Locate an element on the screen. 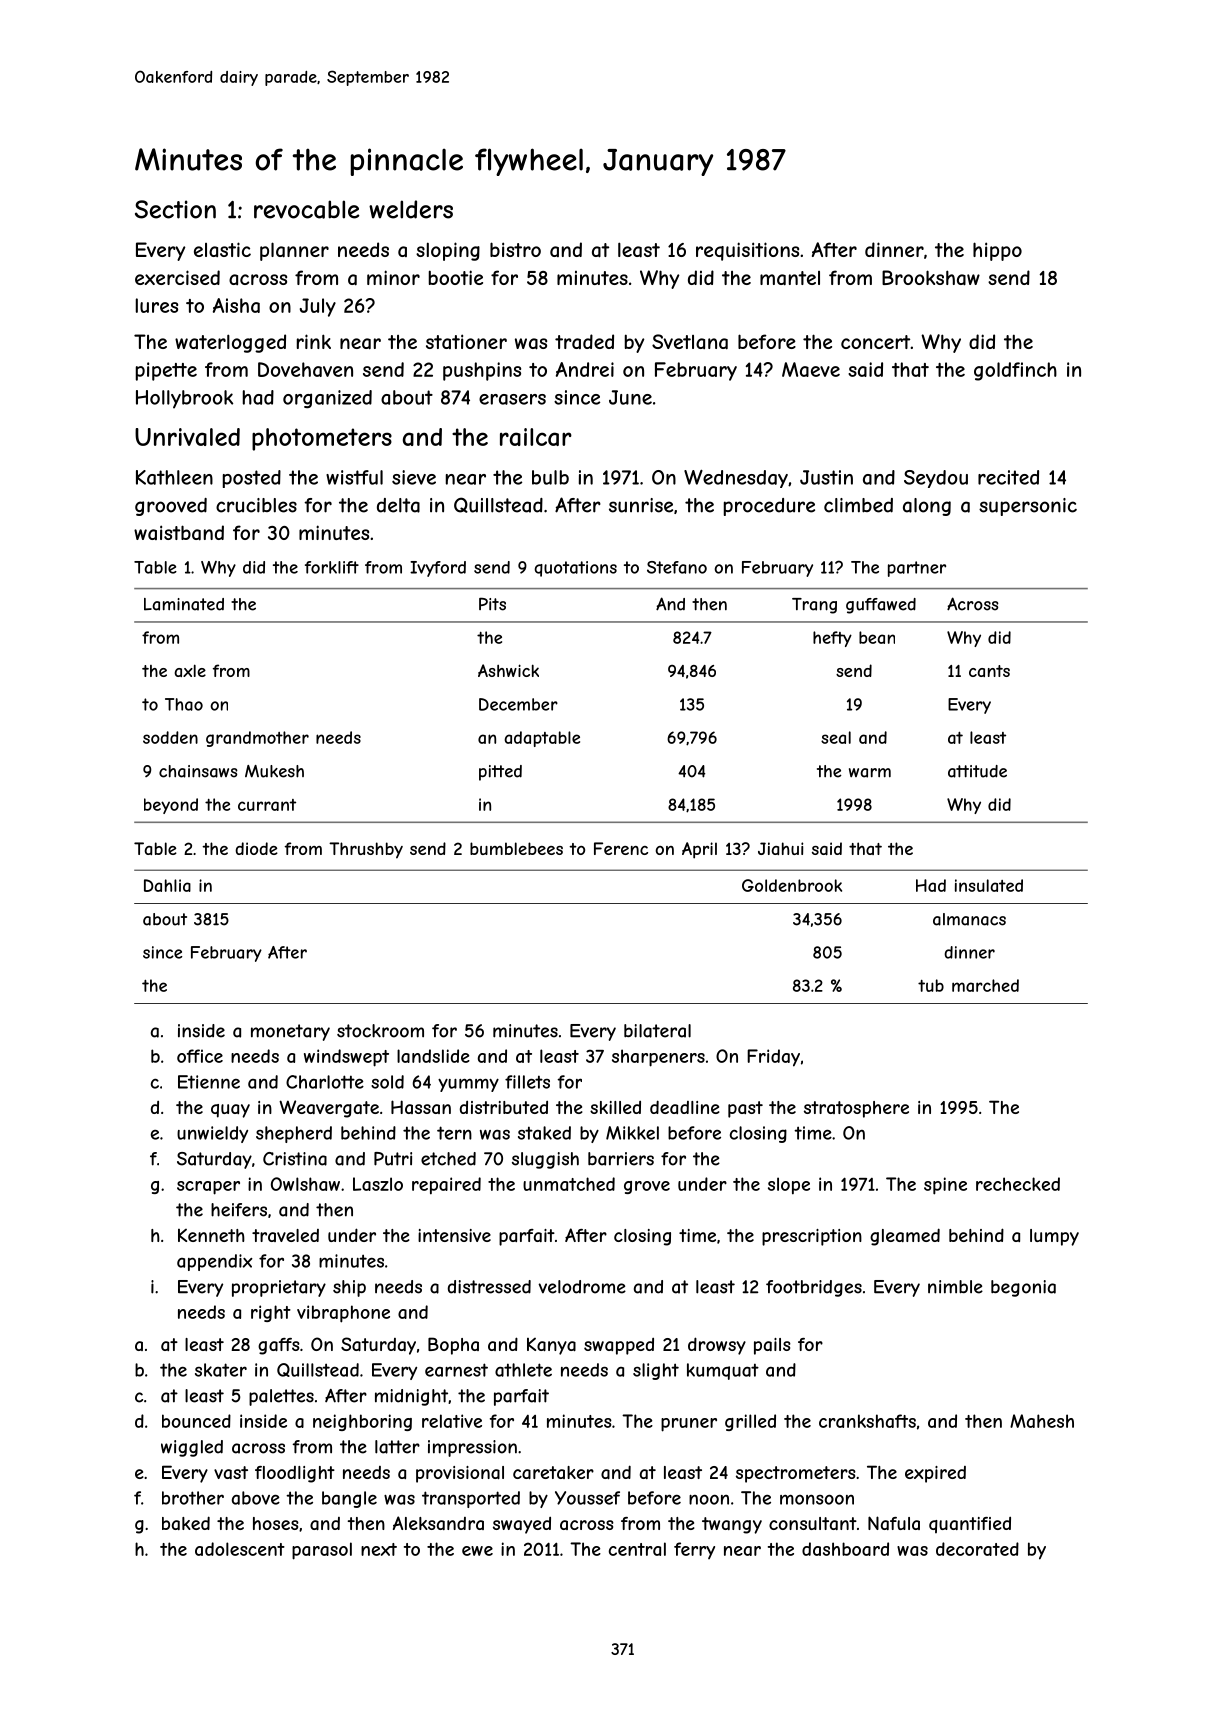 Image resolution: width=1222 pixels, height=1729 pixels. April is located at coordinates (699, 850).
